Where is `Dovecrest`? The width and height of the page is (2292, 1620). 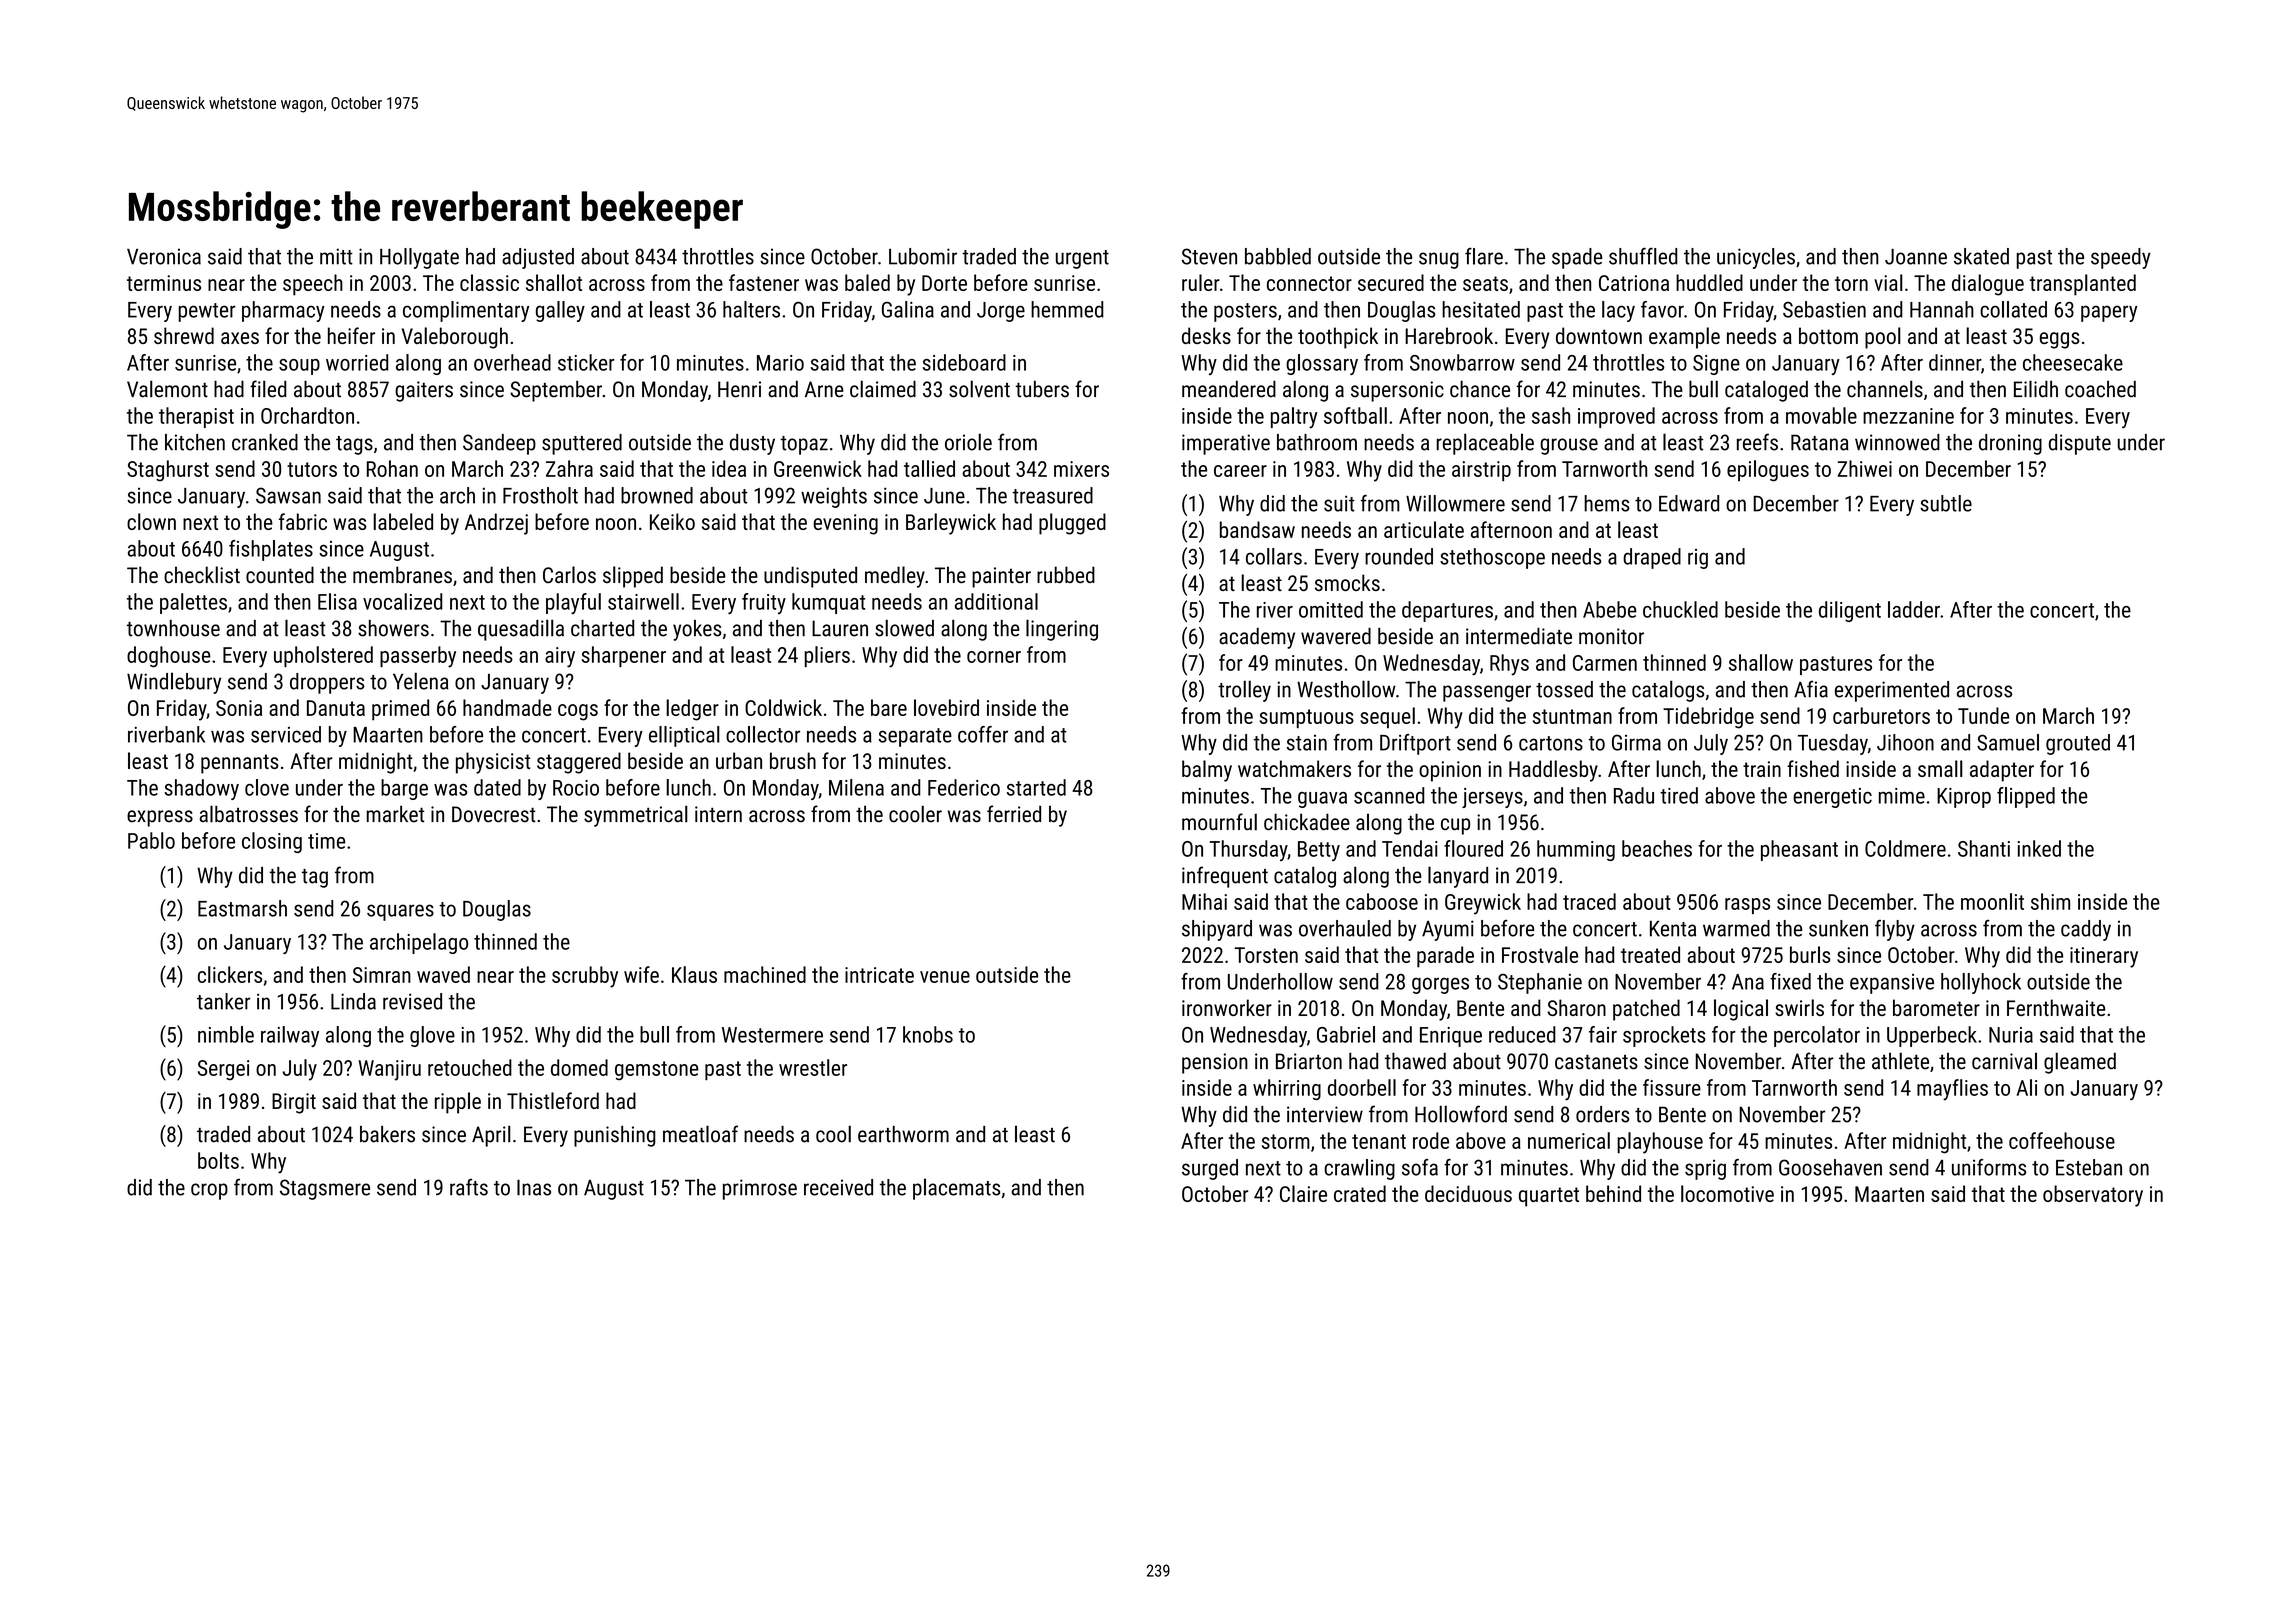 Dovecrest is located at coordinates (494, 814).
